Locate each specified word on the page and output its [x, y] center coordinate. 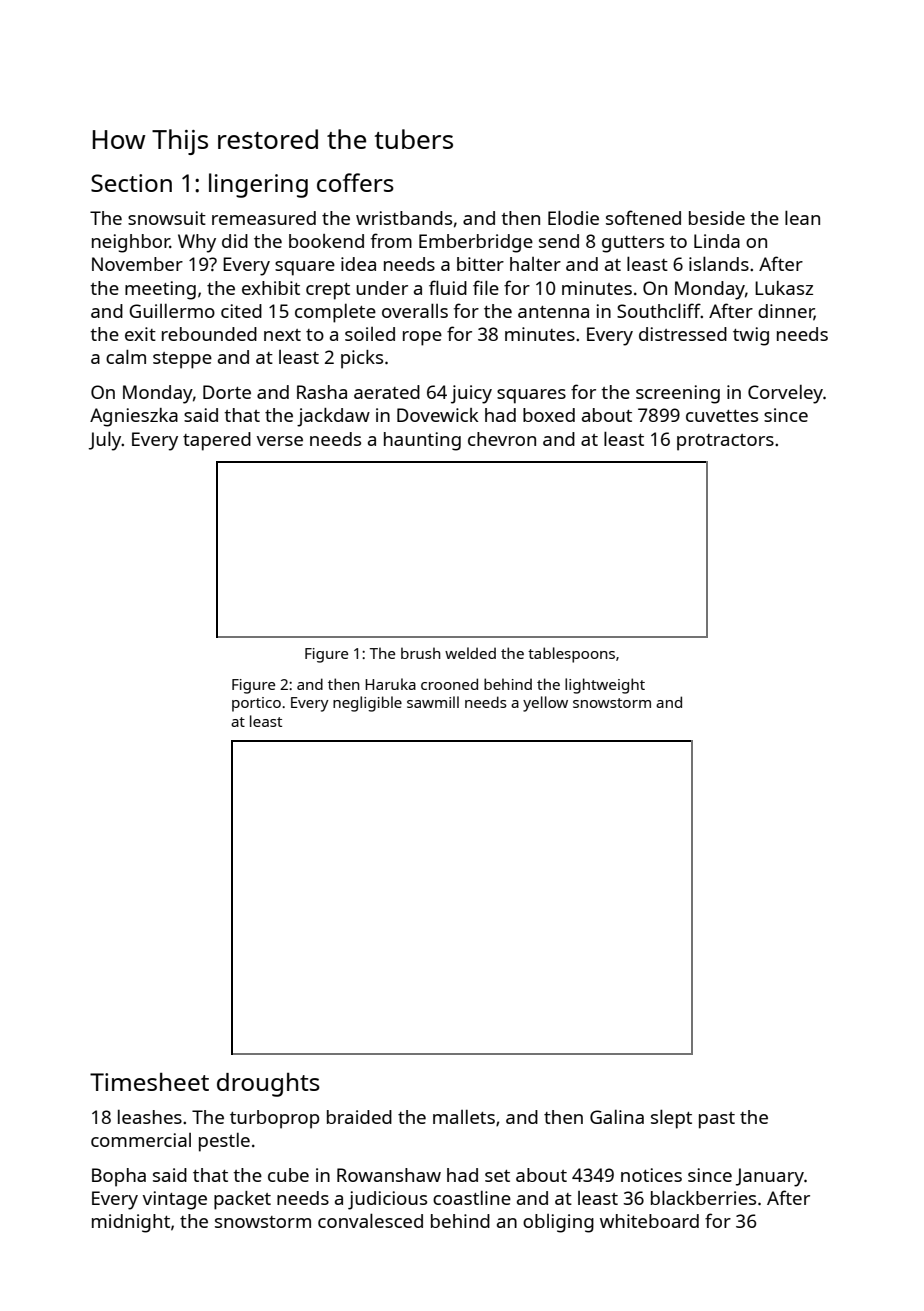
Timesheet [149, 1082]
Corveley [785, 394]
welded [470, 653]
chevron [502, 439]
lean [802, 217]
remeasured [264, 218]
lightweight [605, 686]
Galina [617, 1117]
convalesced [370, 1220]
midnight [131, 1223]
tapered [217, 441]
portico [256, 704]
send [559, 241]
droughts [268, 1085]
